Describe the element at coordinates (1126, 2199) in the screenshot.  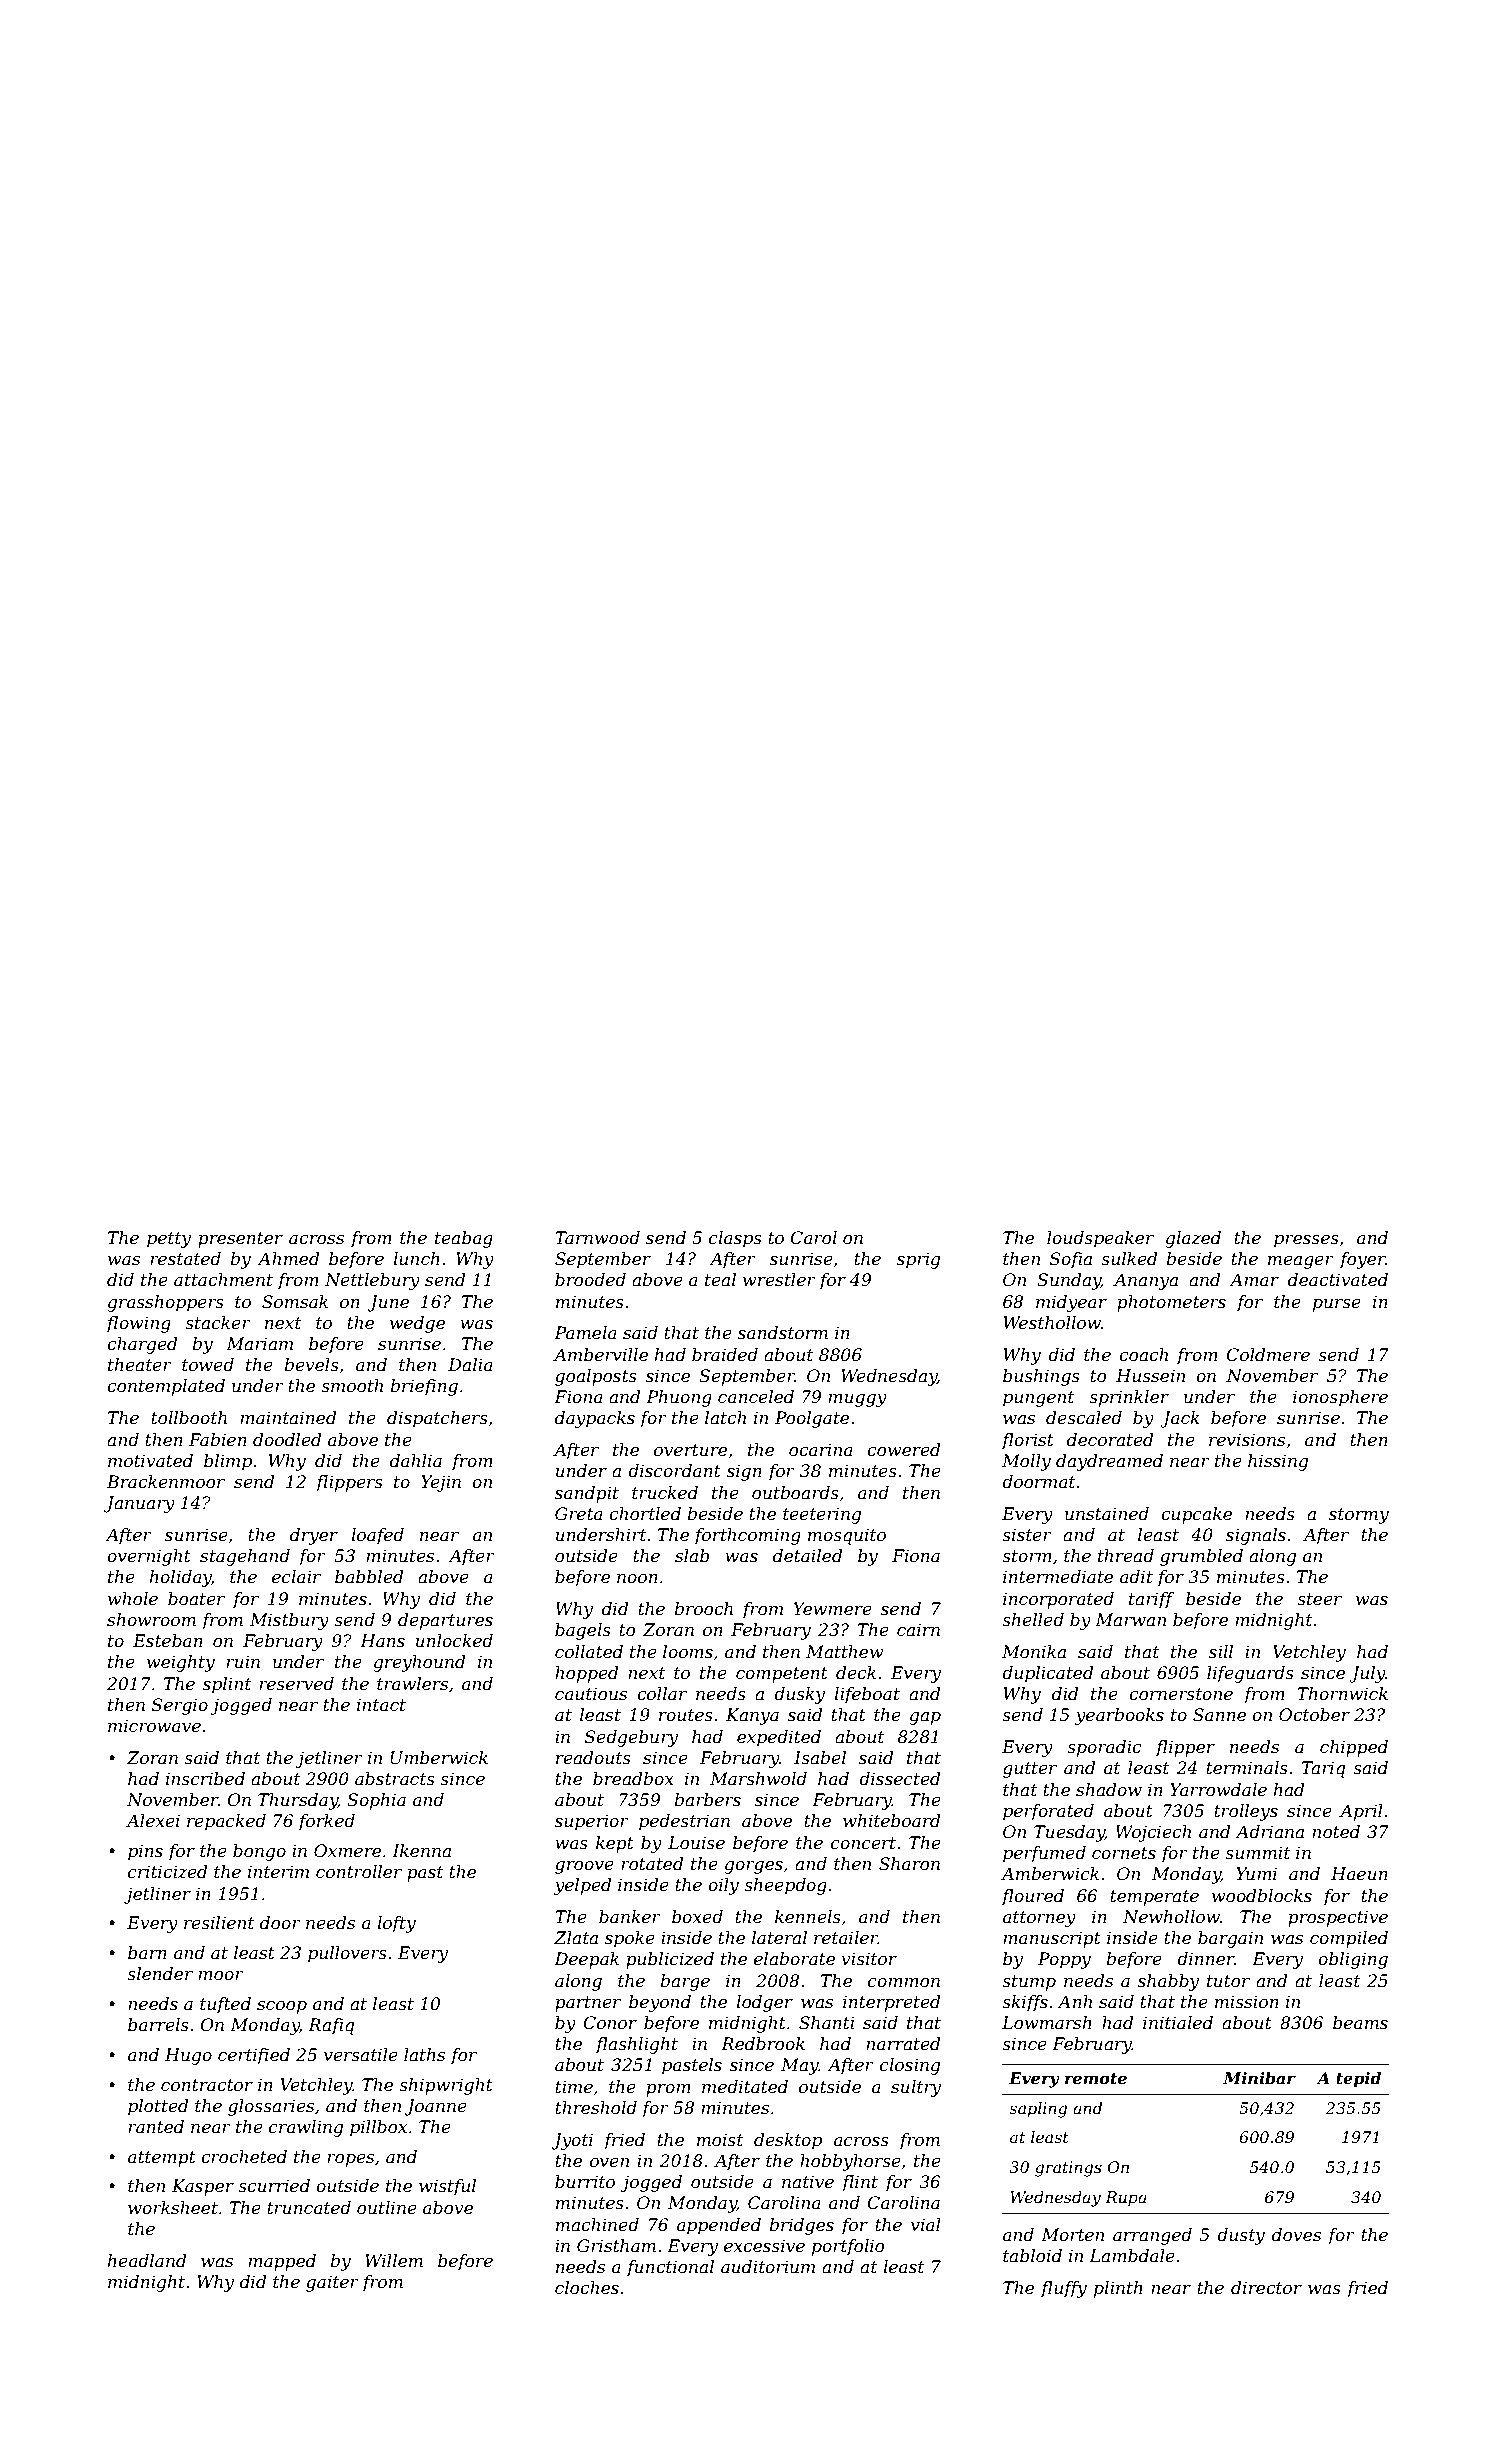
I see `Rupa` at that location.
